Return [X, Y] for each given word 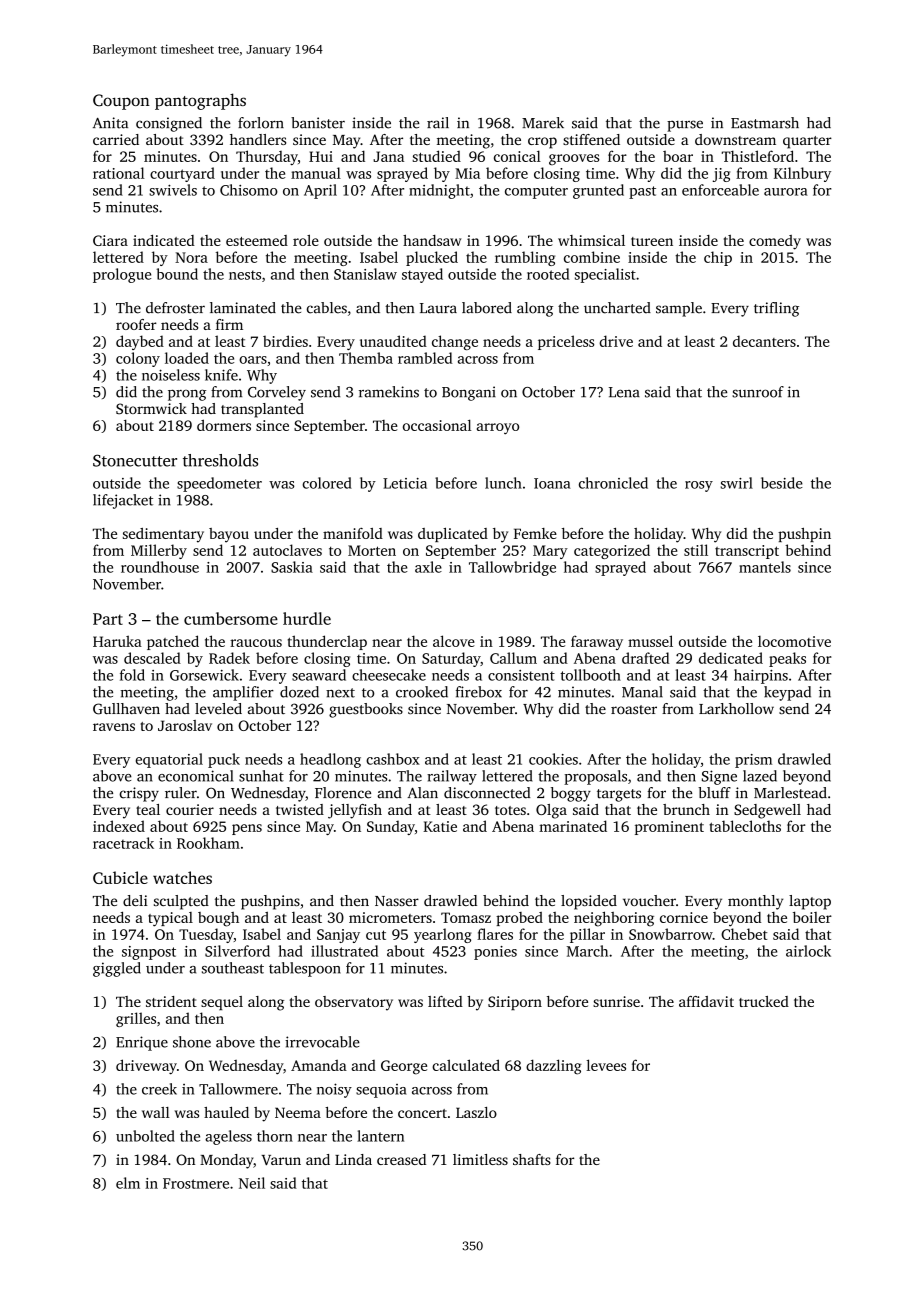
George [404, 1067]
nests [245, 275]
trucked [764, 1001]
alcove [454, 641]
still [696, 550]
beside [782, 483]
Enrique [142, 1043]
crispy [139, 794]
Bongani [469, 393]
